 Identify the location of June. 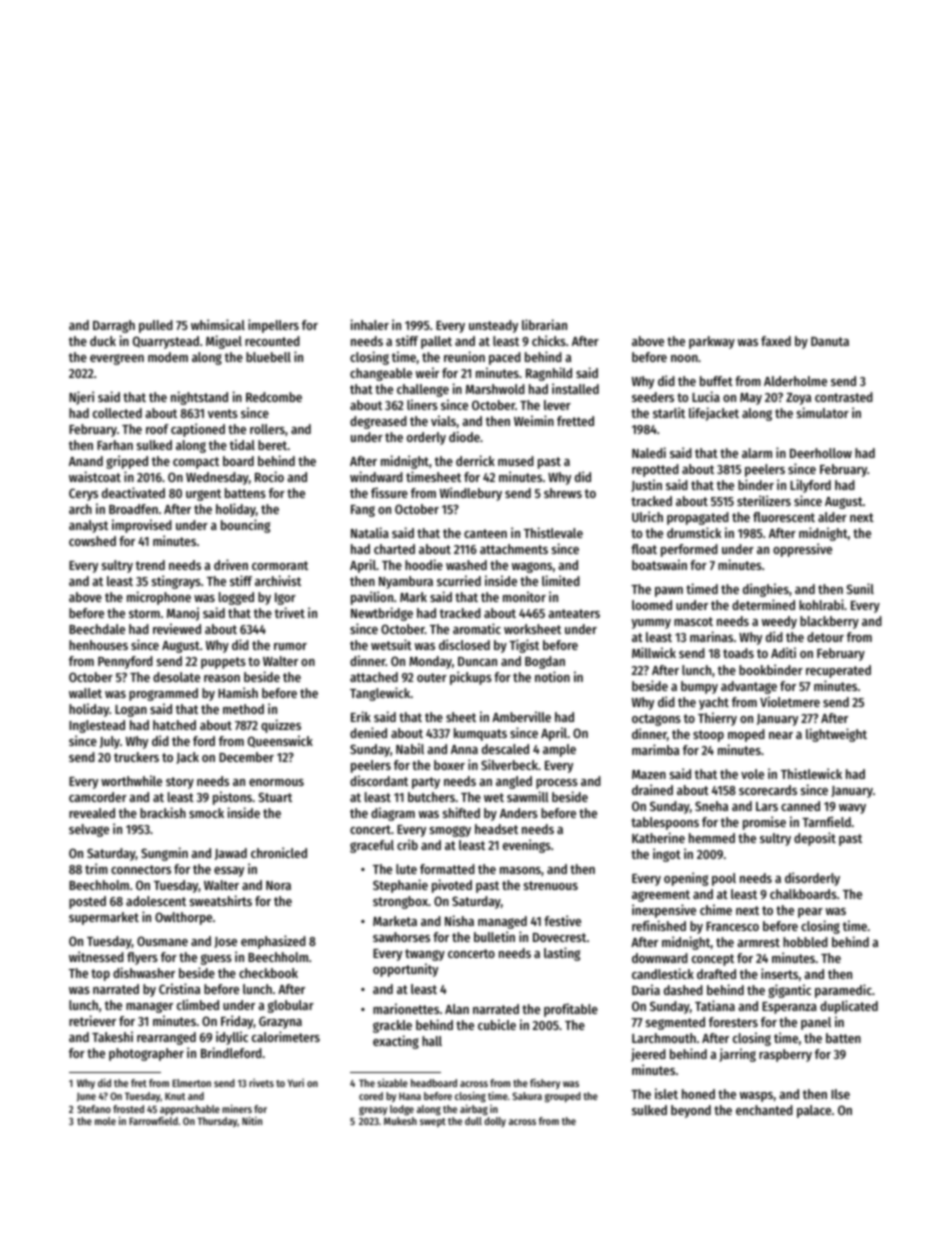
(86, 1097).
